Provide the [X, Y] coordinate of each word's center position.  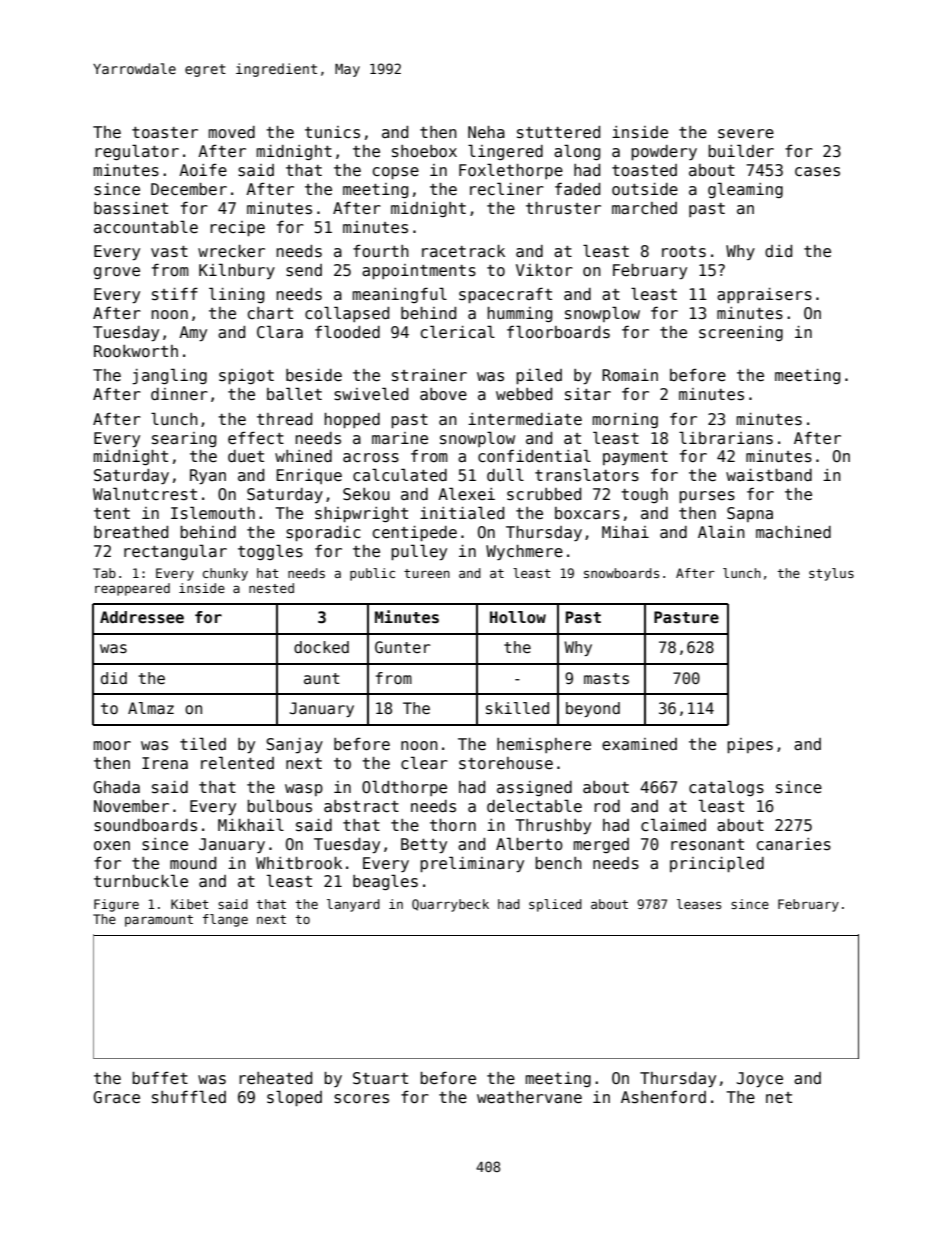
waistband [769, 475]
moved [231, 132]
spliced [555, 905]
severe [746, 134]
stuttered [558, 132]
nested [271, 588]
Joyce [760, 1079]
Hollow [518, 617]
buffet [160, 1078]
